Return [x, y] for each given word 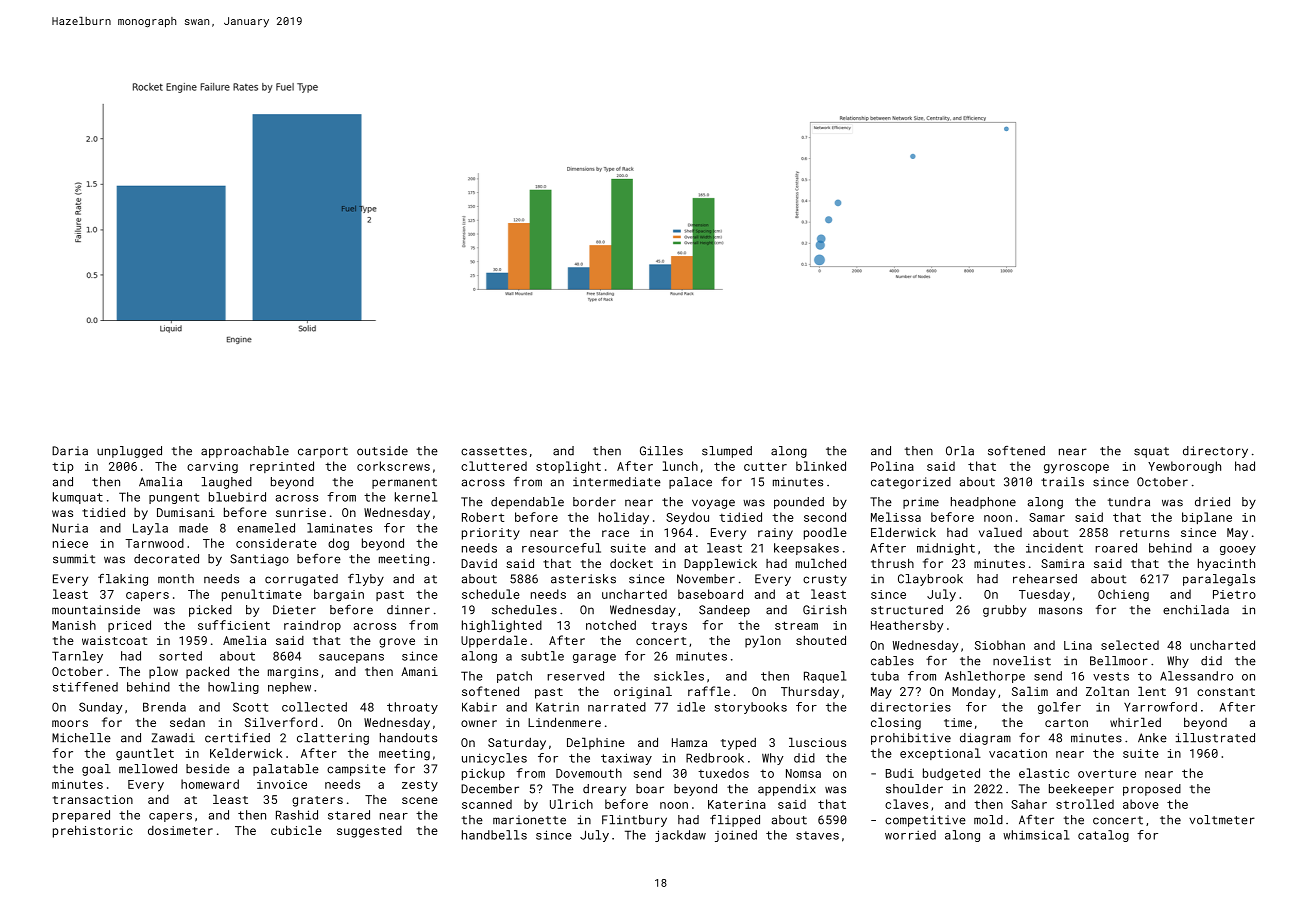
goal [96, 770]
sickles [679, 676]
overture [1107, 773]
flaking [123, 580]
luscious [817, 742]
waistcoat [115, 640]
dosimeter [180, 830]
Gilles [661, 451]
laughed [226, 483]
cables [892, 661]
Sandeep [724, 611]
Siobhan [1000, 645]
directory [1215, 452]
